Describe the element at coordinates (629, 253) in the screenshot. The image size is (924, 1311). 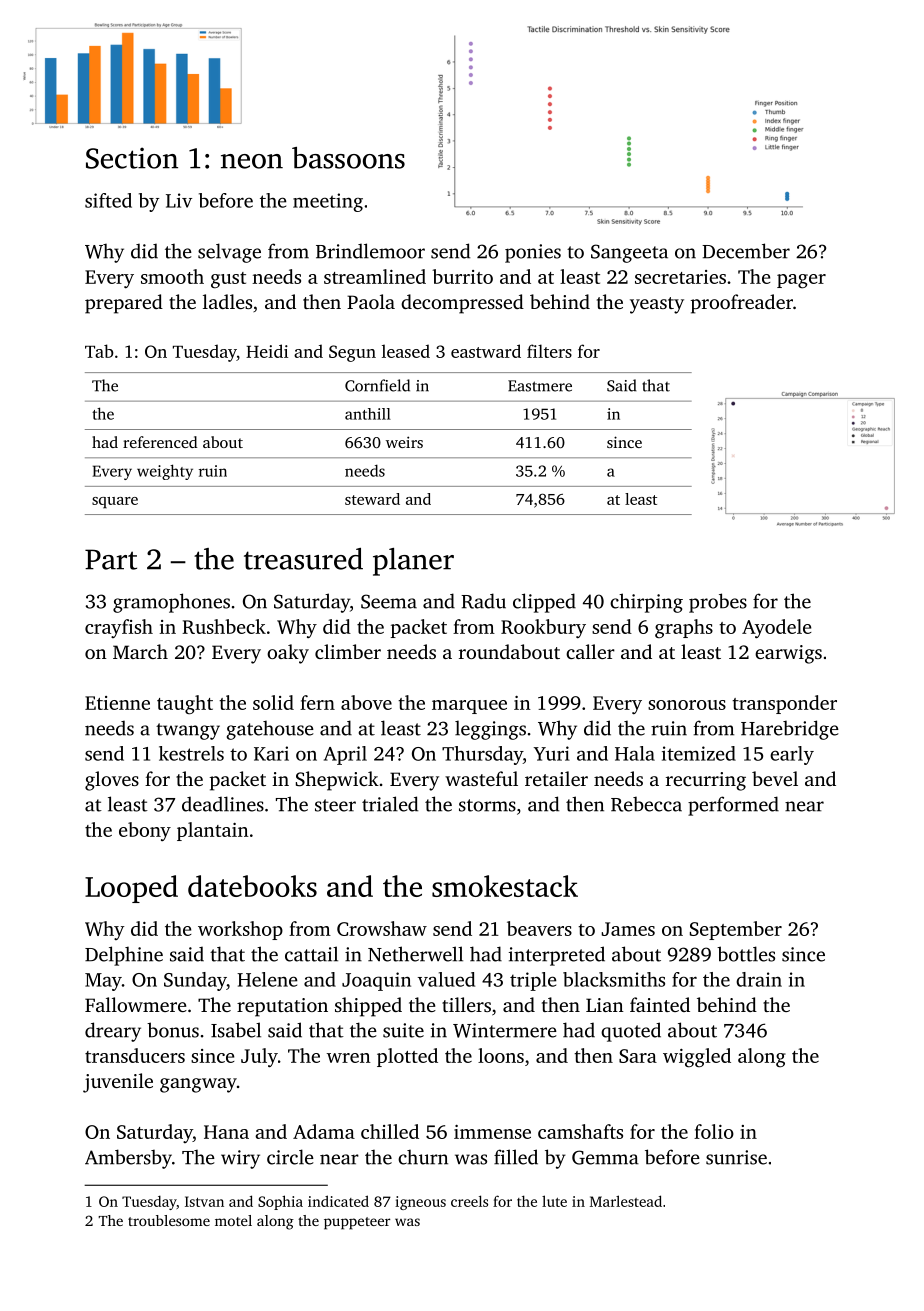
I see `Sangeeta` at that location.
